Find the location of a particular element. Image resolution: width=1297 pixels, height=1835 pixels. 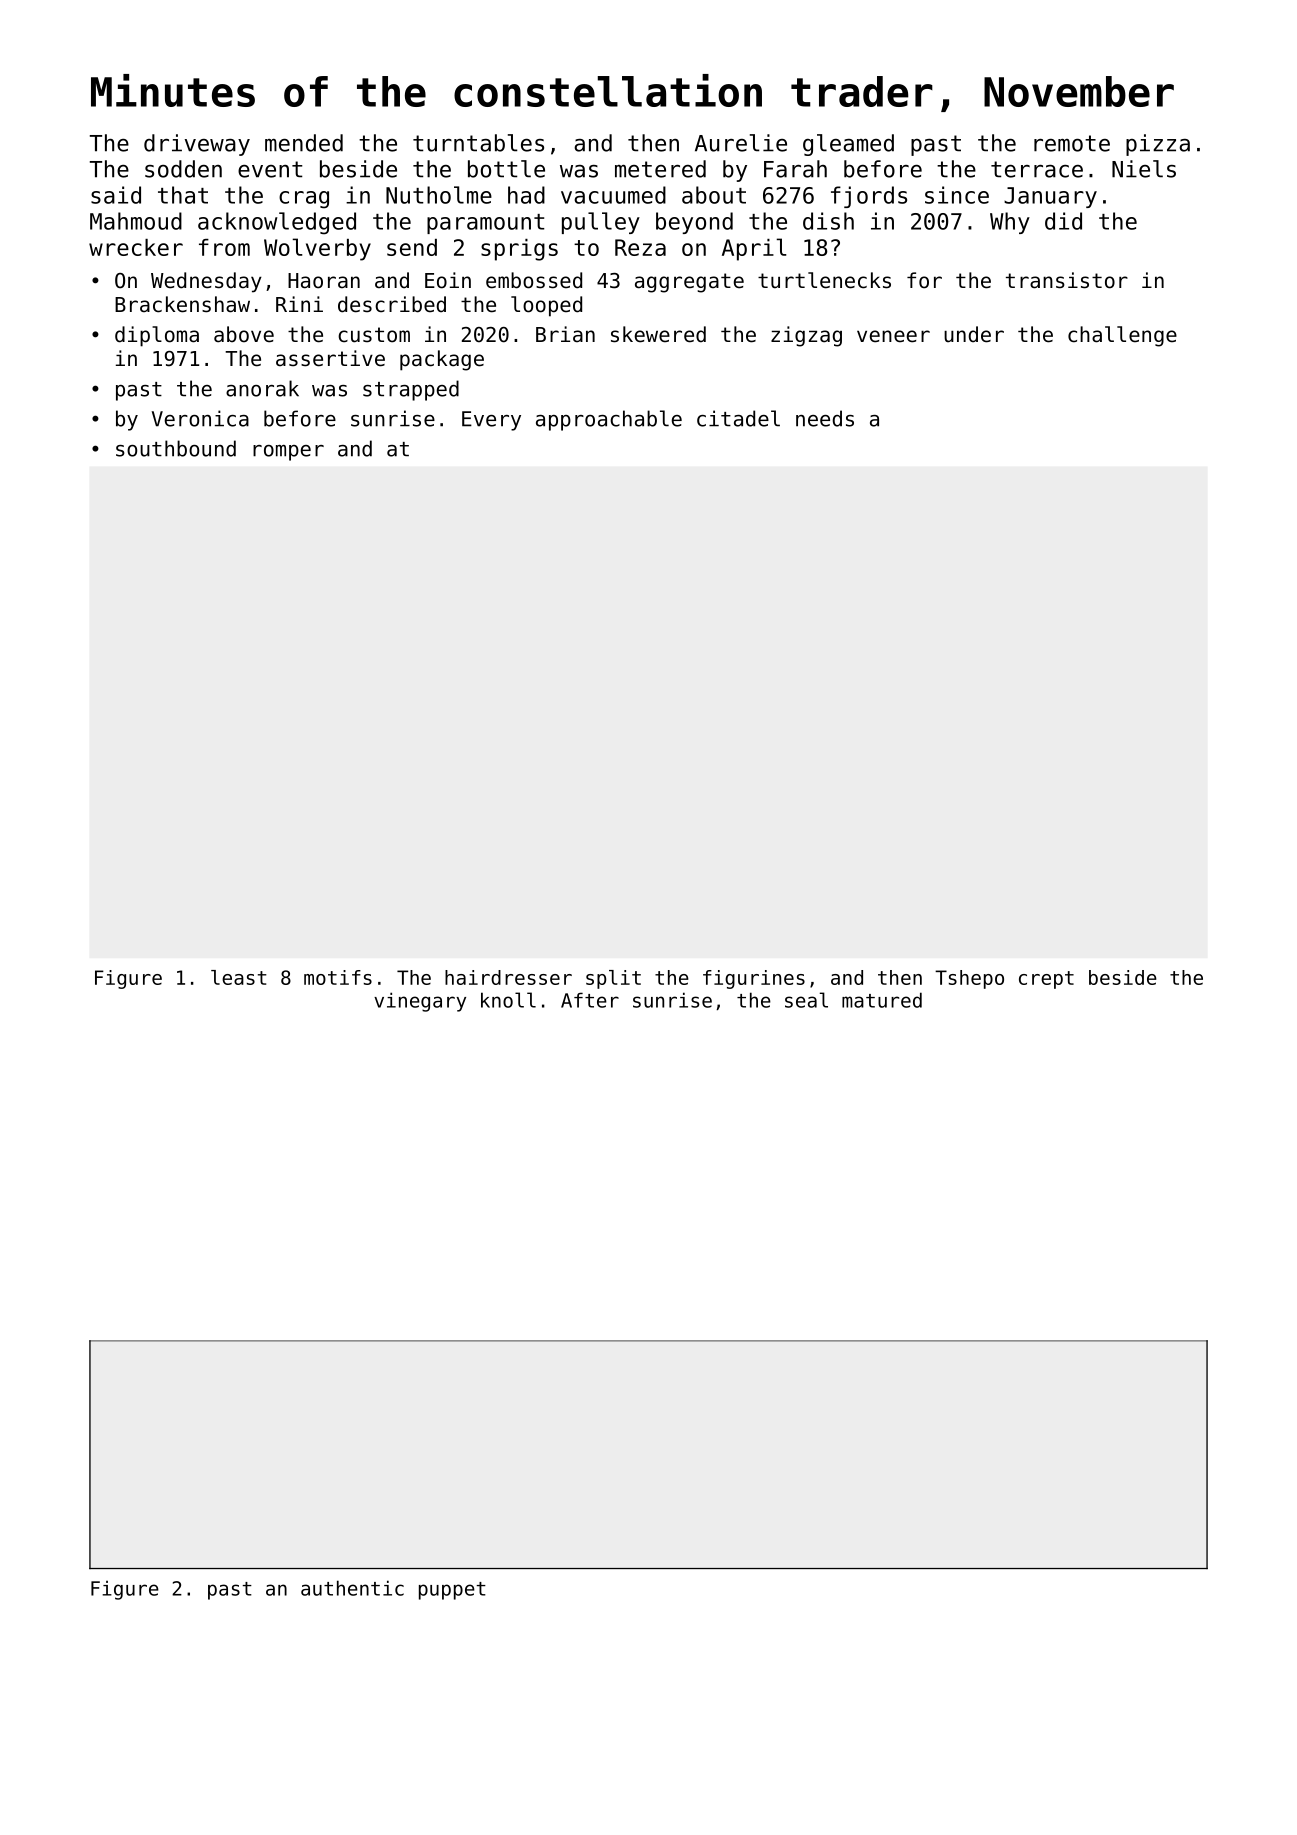

crept is located at coordinates (1046, 980).
